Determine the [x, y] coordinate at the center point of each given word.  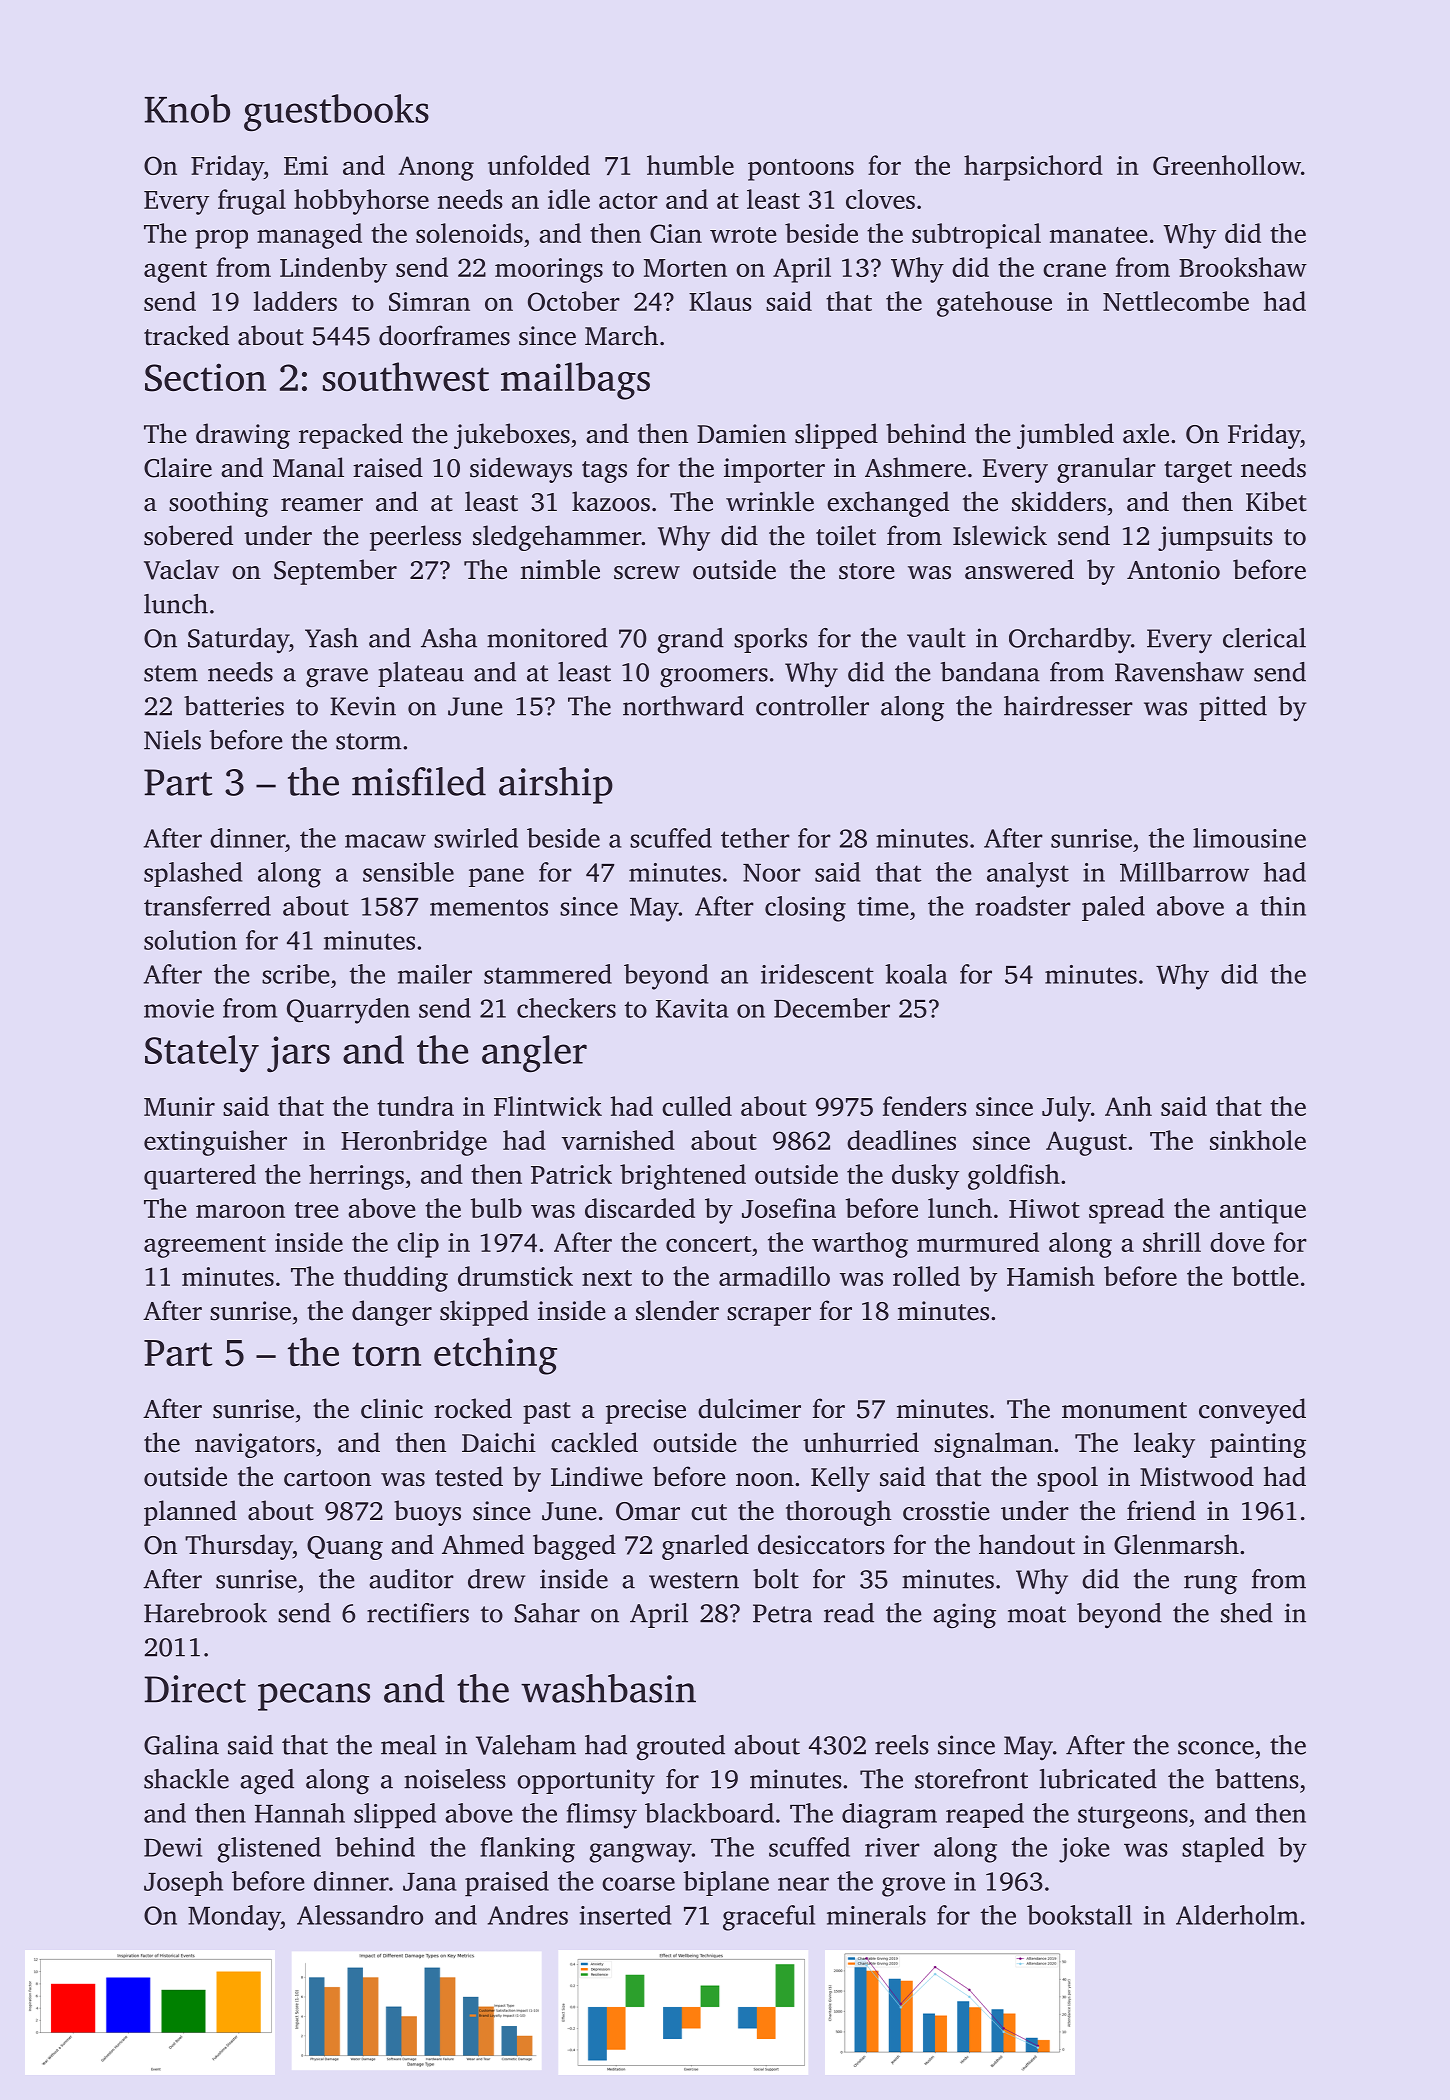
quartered [200, 1177]
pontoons [801, 170]
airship [556, 785]
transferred [207, 906]
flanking [527, 1850]
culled [697, 1106]
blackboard [709, 1813]
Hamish [1051, 1276]
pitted [1233, 708]
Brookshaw [1243, 267]
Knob [187, 108]
